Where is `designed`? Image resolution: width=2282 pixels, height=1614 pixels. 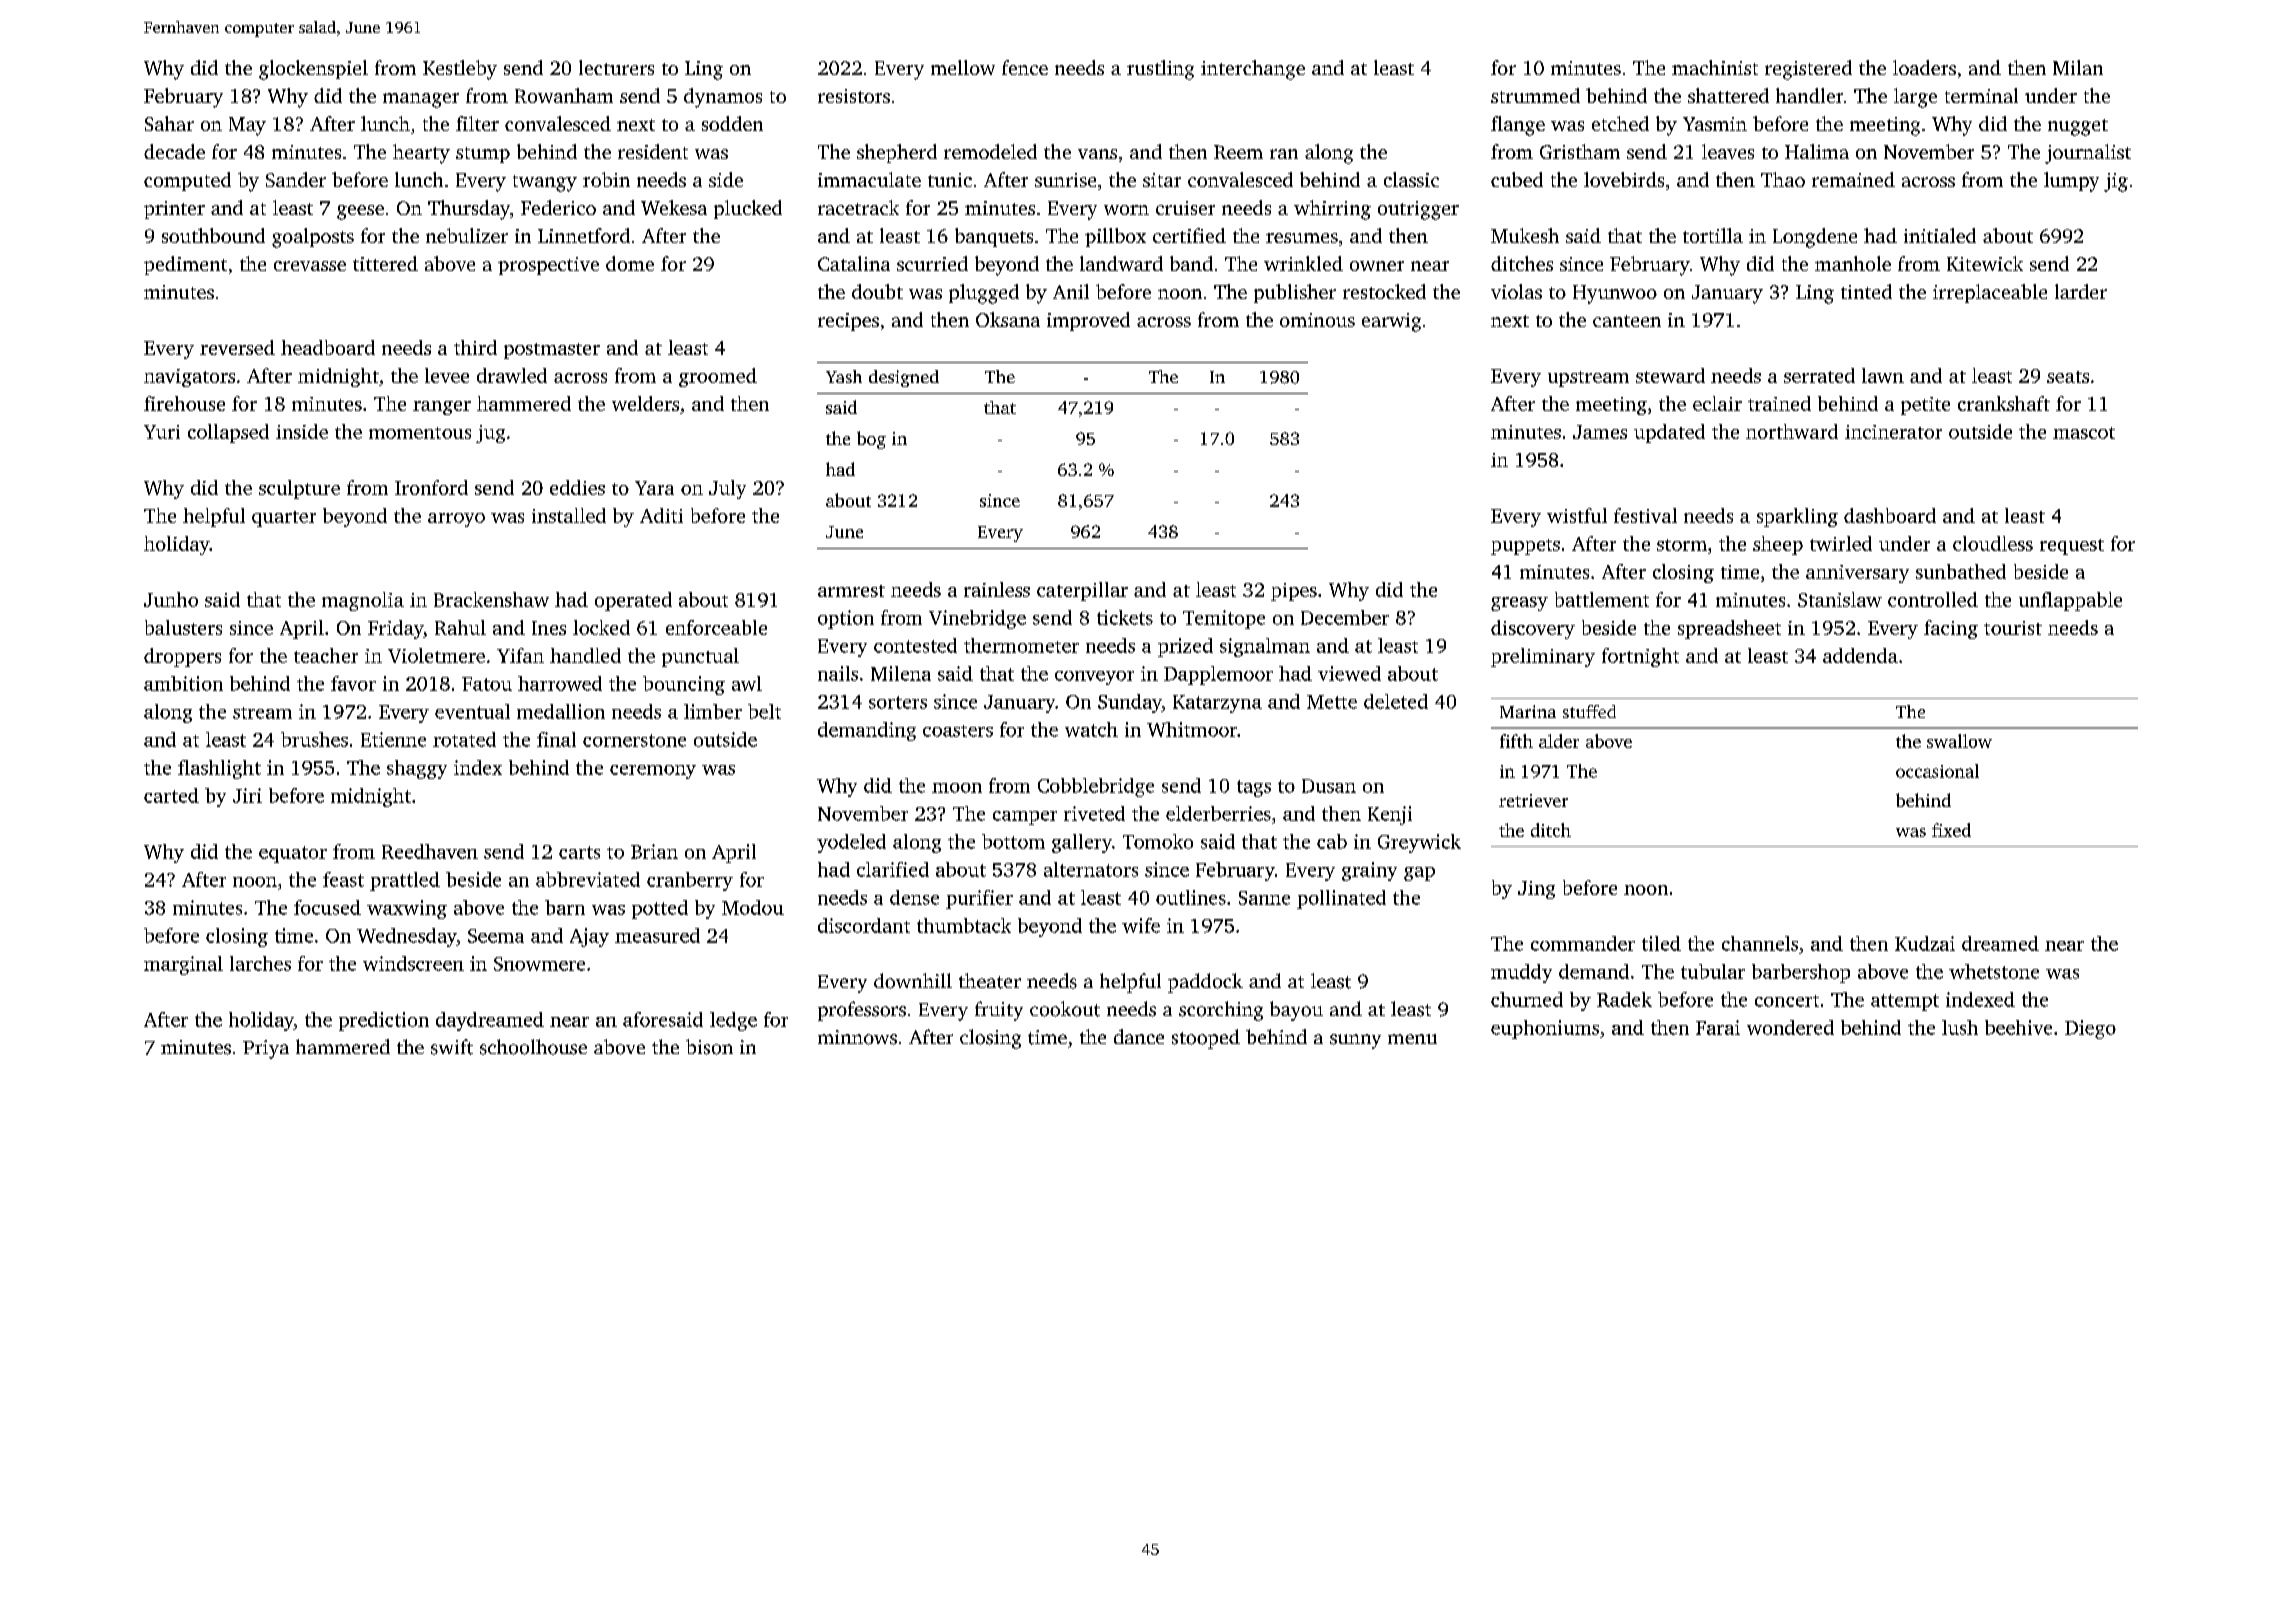 designed is located at coordinates (904, 378).
